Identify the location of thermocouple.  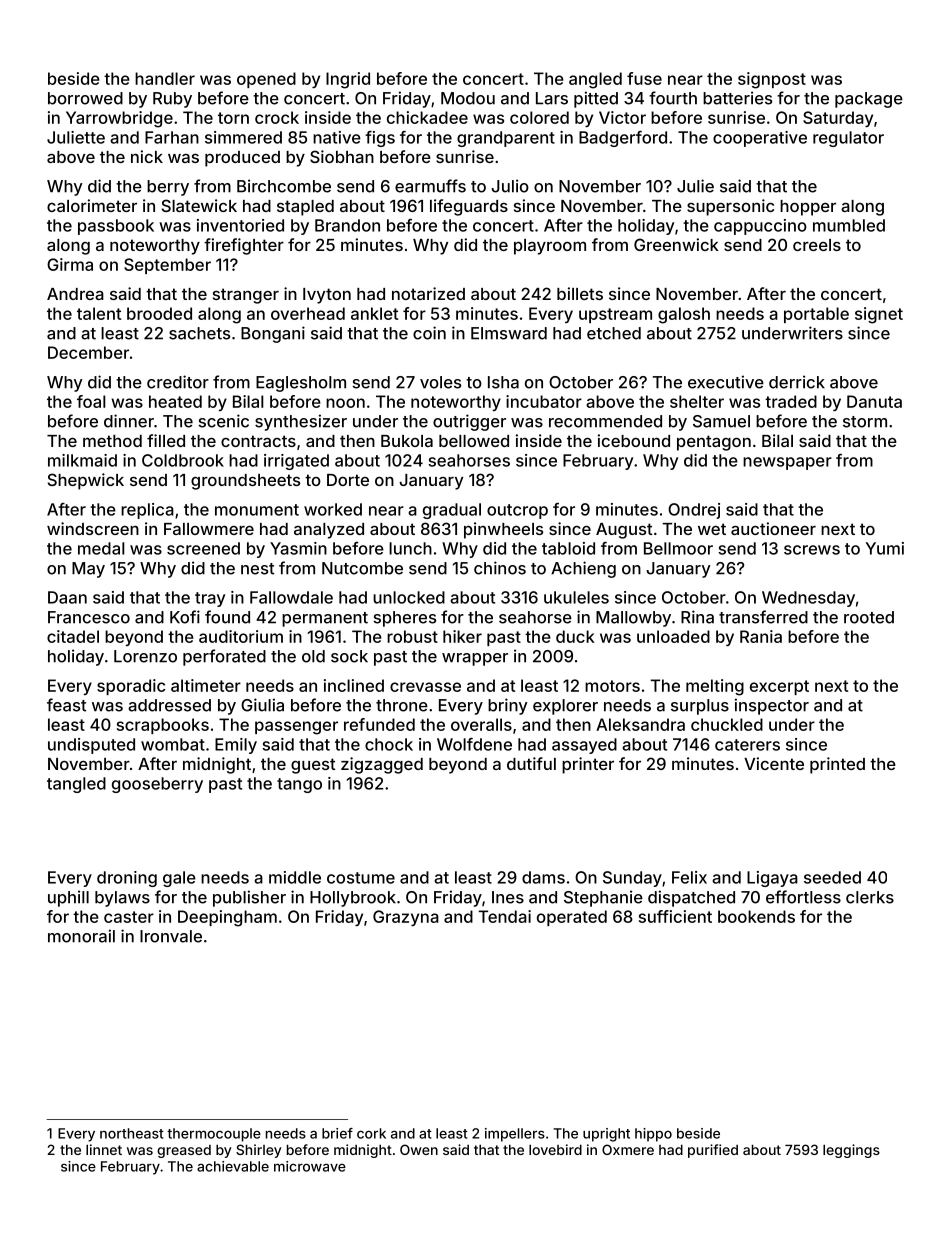
(214, 1135).
